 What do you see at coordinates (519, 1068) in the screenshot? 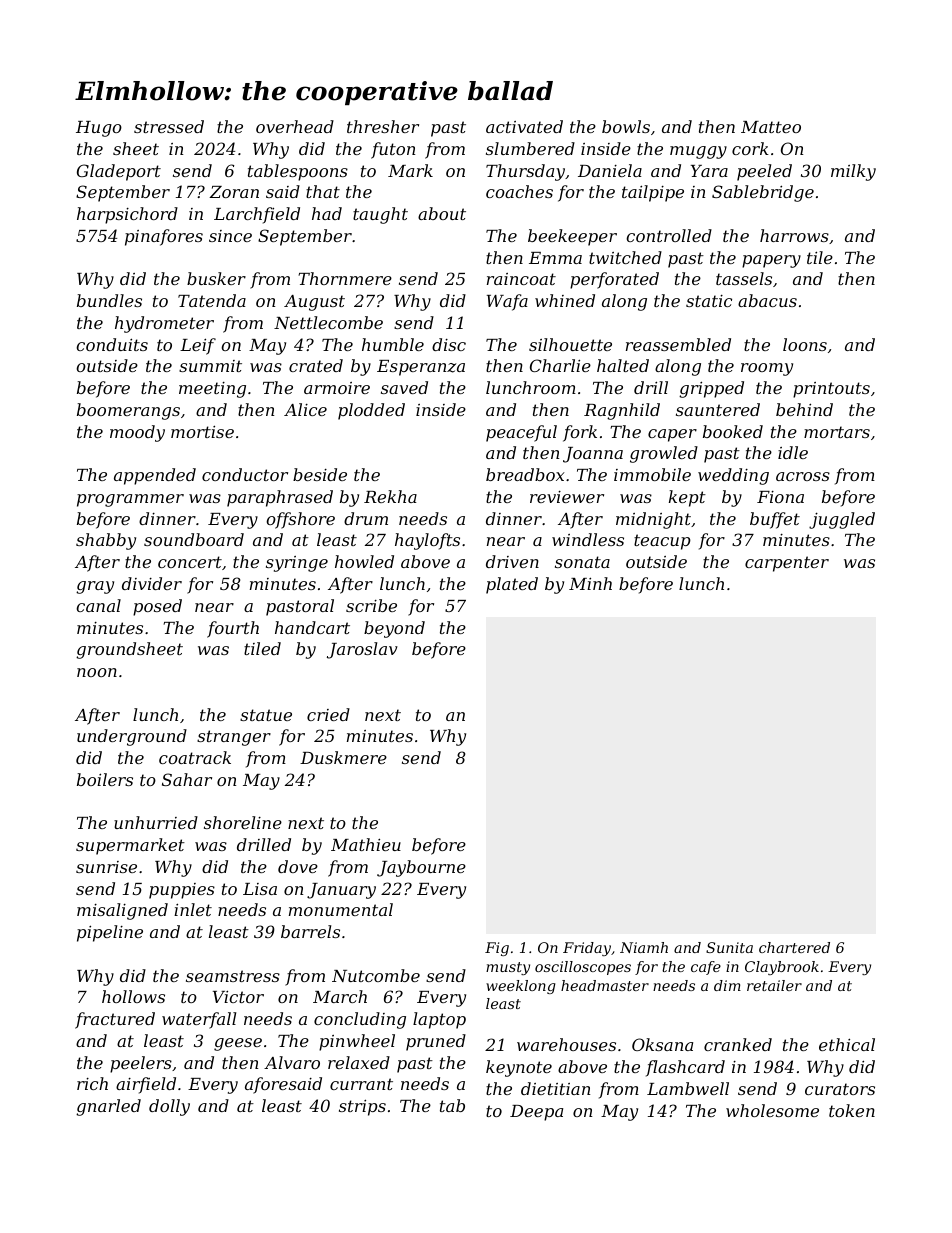
I see `keynote` at bounding box center [519, 1068].
